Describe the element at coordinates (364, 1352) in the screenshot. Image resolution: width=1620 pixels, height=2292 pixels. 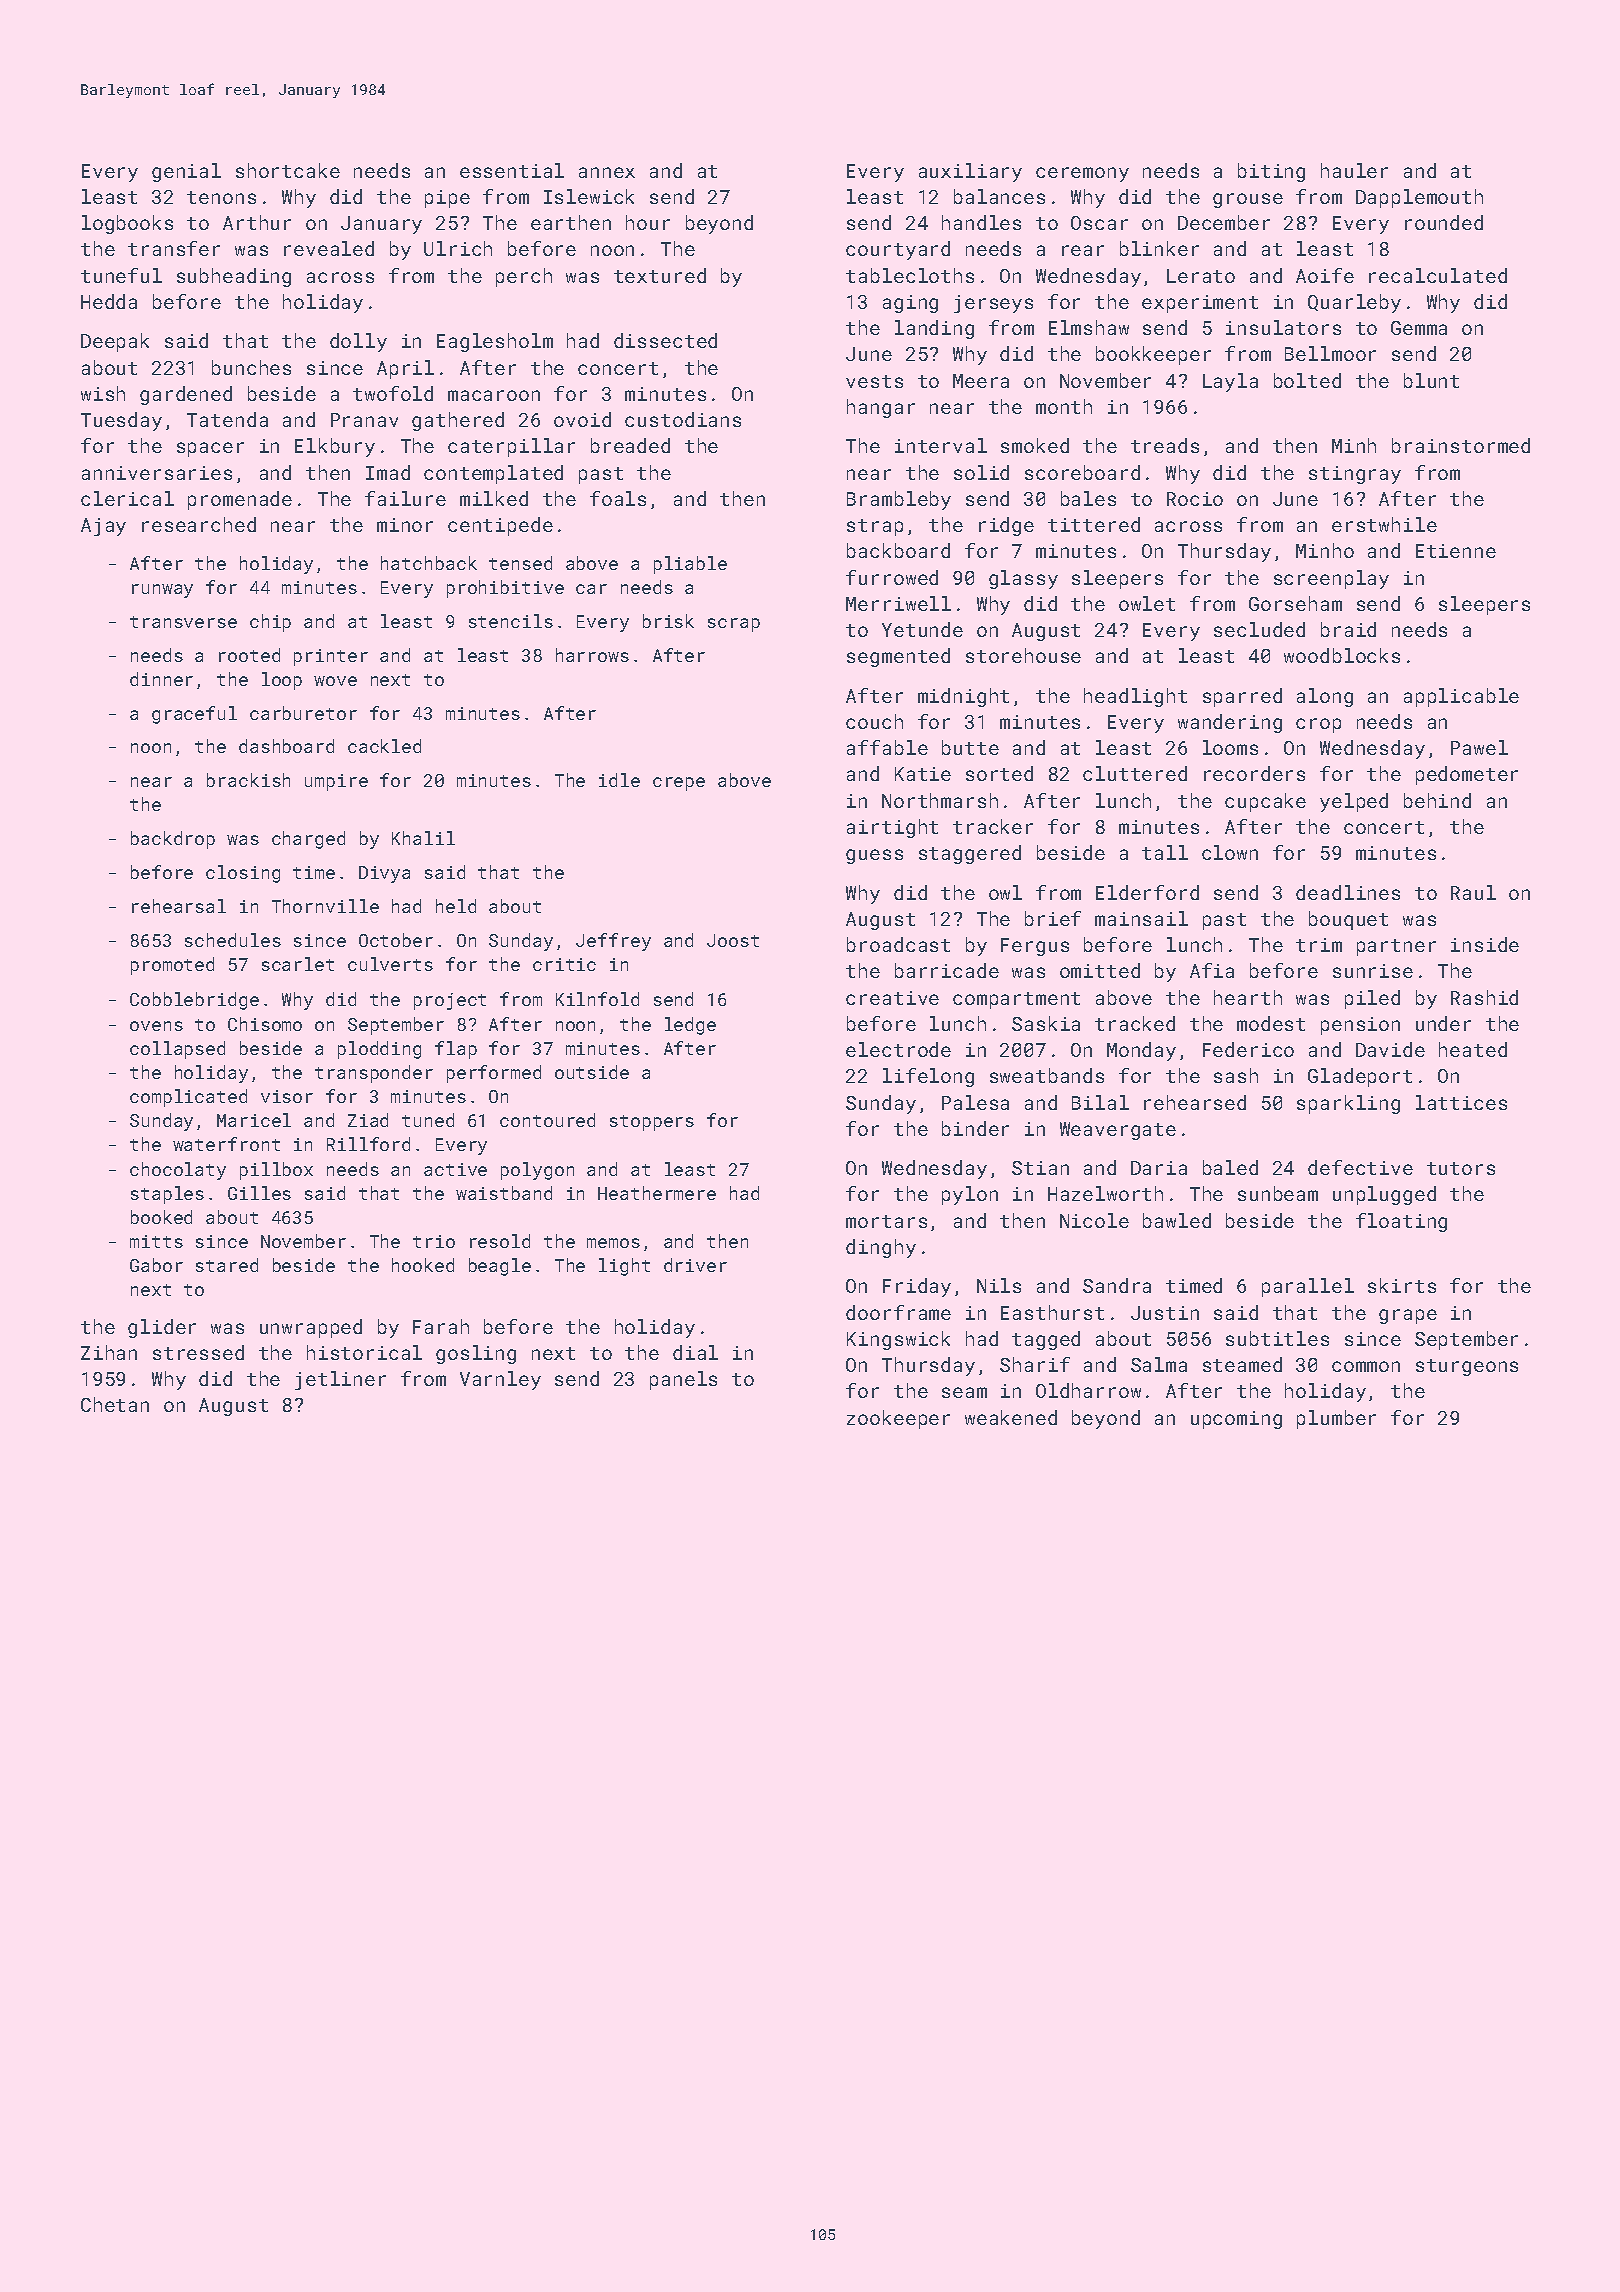
I see `historical` at that location.
